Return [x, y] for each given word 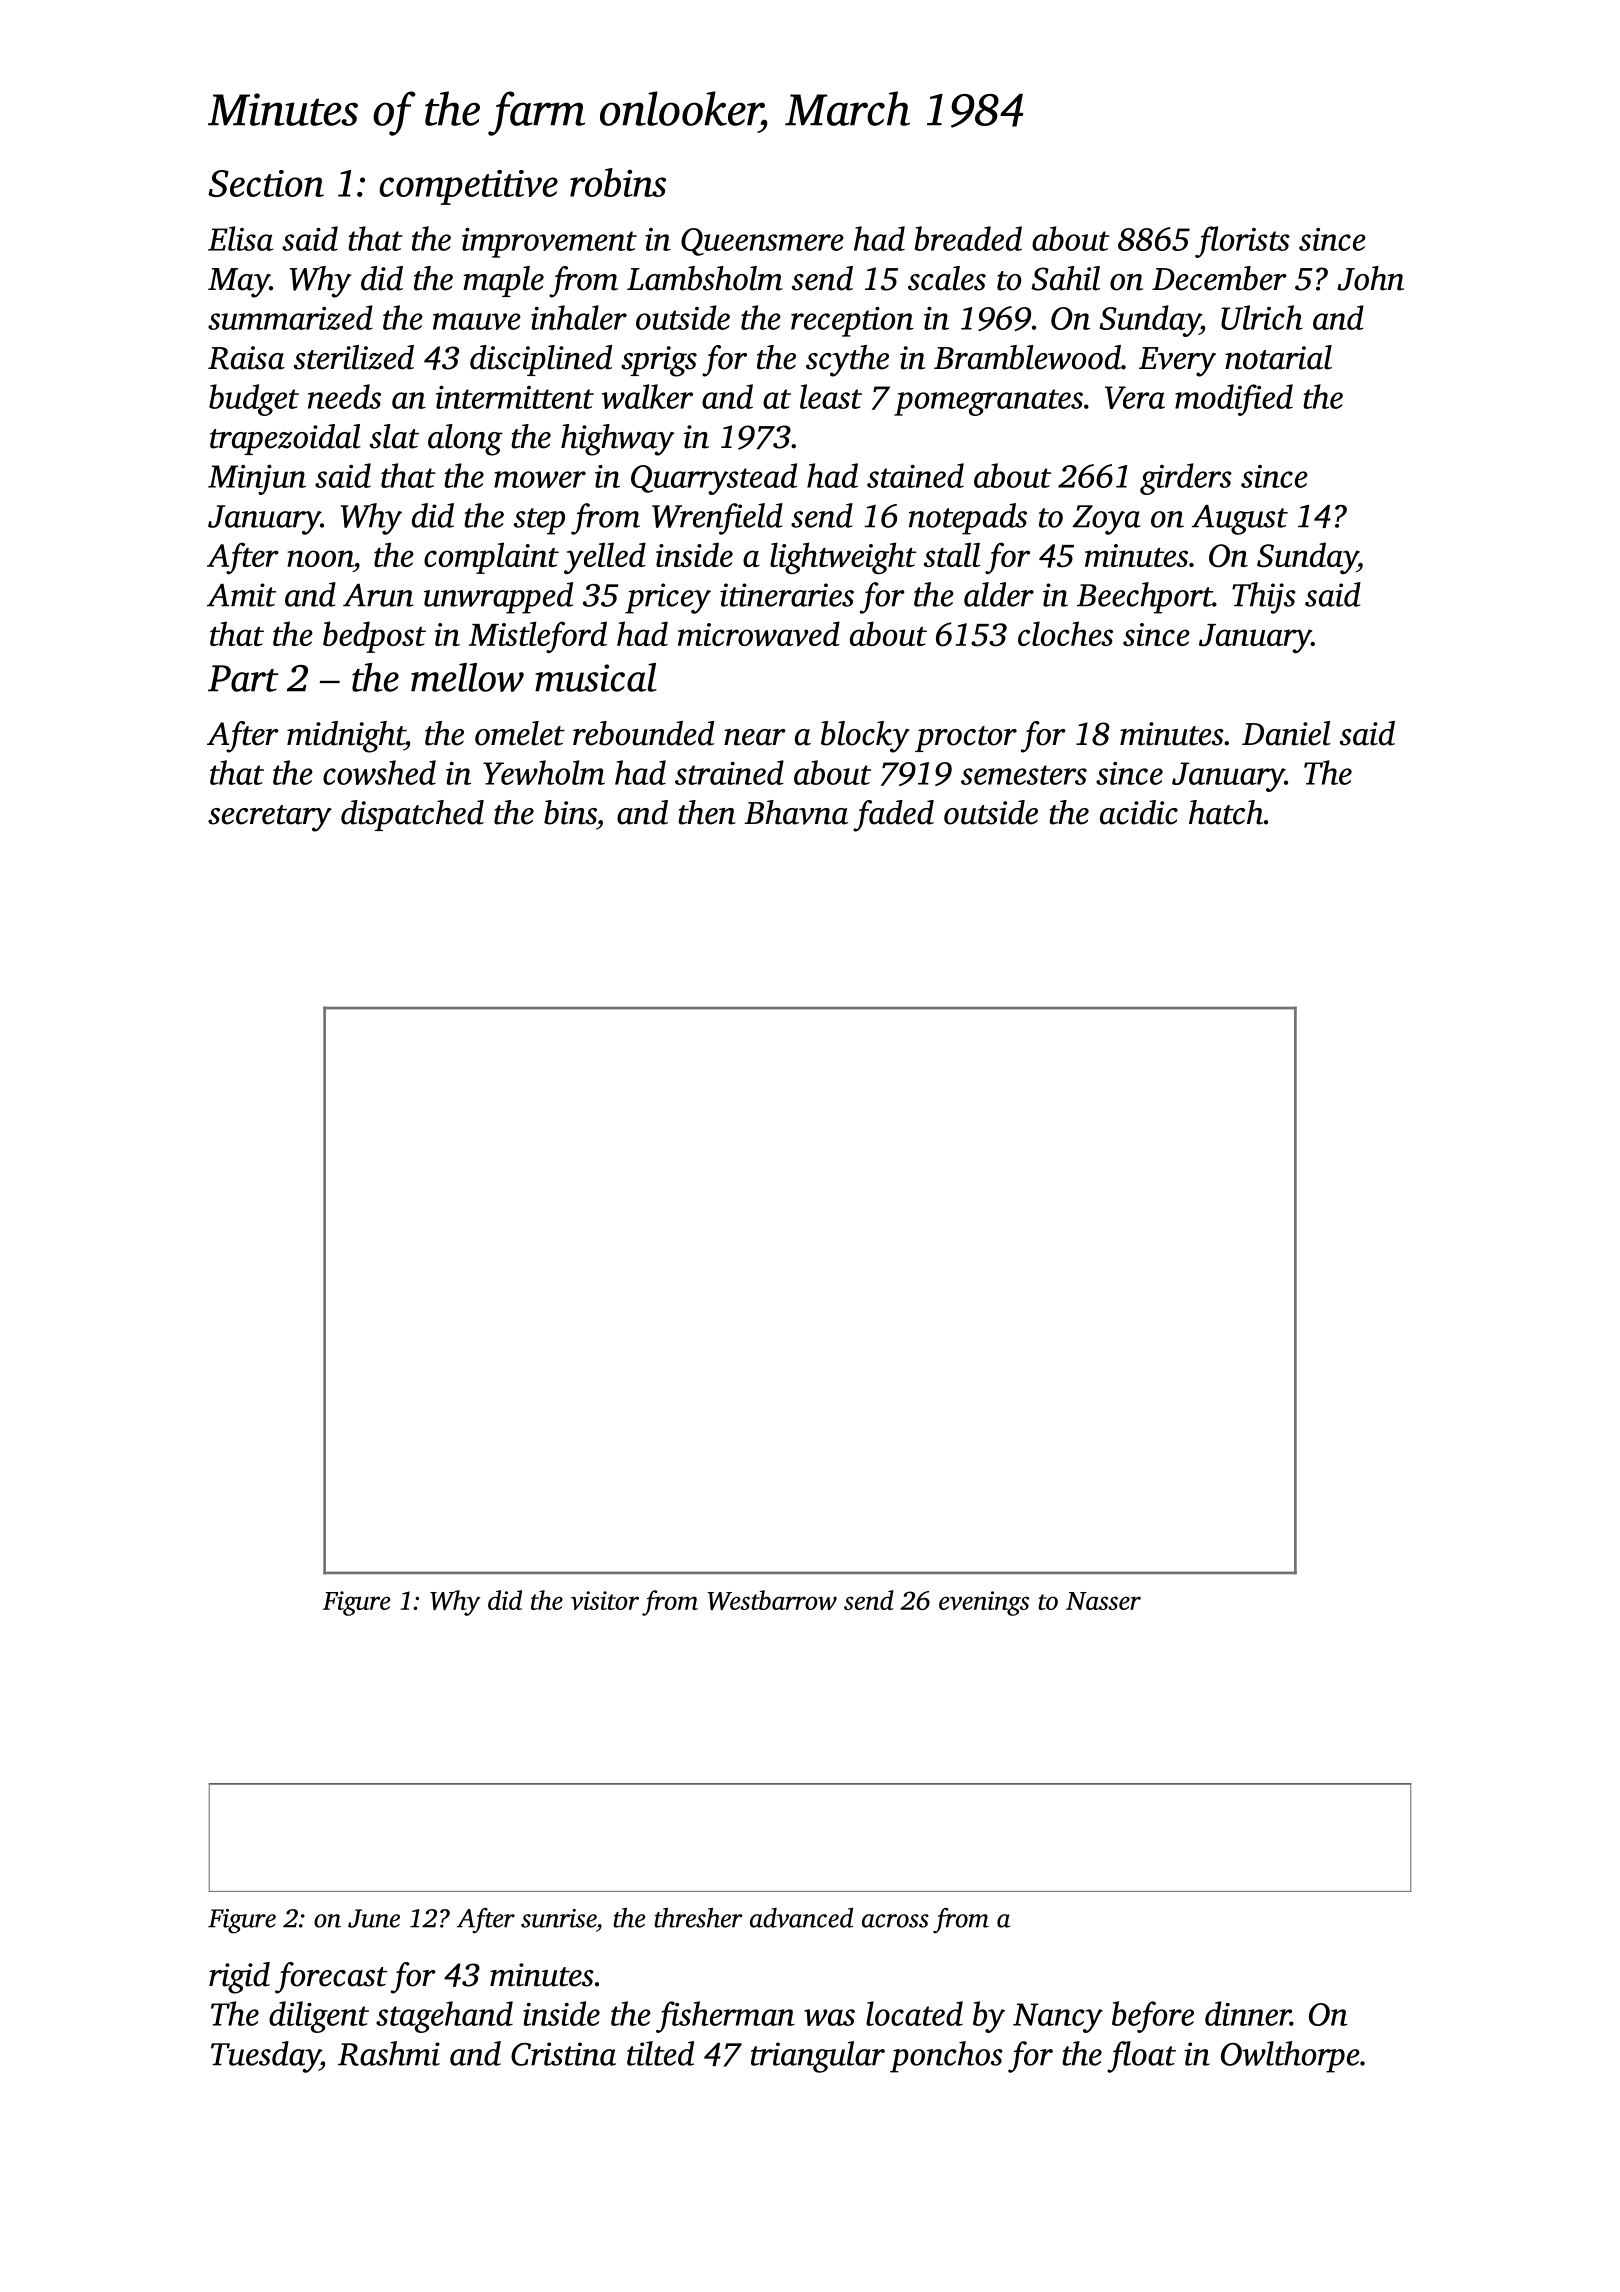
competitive [469, 187]
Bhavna [796, 812]
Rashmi [389, 2053]
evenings [984, 1603]
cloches [1065, 633]
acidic [1139, 812]
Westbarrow [772, 1600]
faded [893, 816]
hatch [1226, 812]
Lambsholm [705, 278]
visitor [605, 1600]
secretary [270, 818]
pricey [668, 598]
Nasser [1103, 1601]
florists [1242, 242]
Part [243, 678]
